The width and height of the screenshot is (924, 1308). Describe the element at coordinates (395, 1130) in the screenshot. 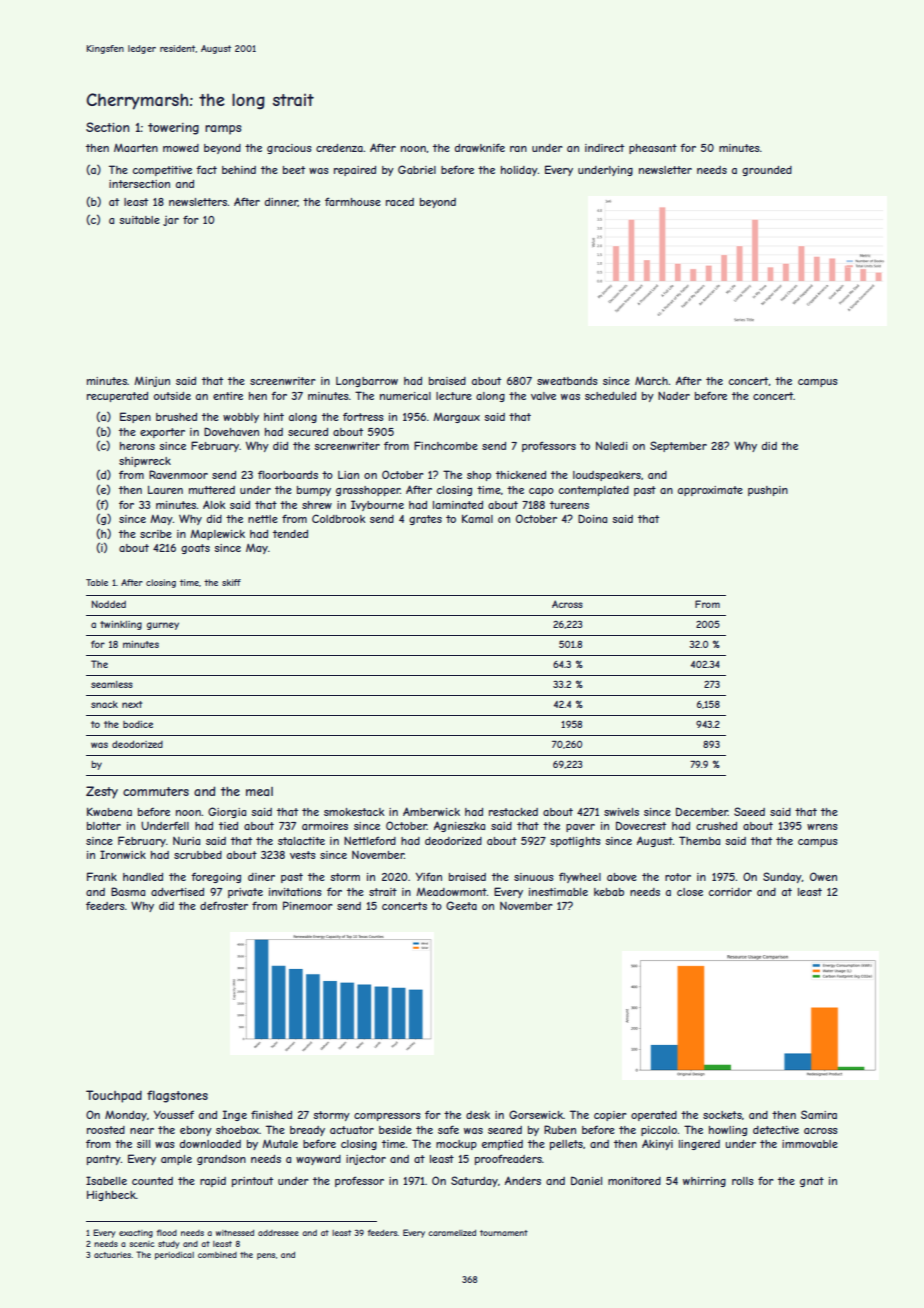

I see `beside` at that location.
